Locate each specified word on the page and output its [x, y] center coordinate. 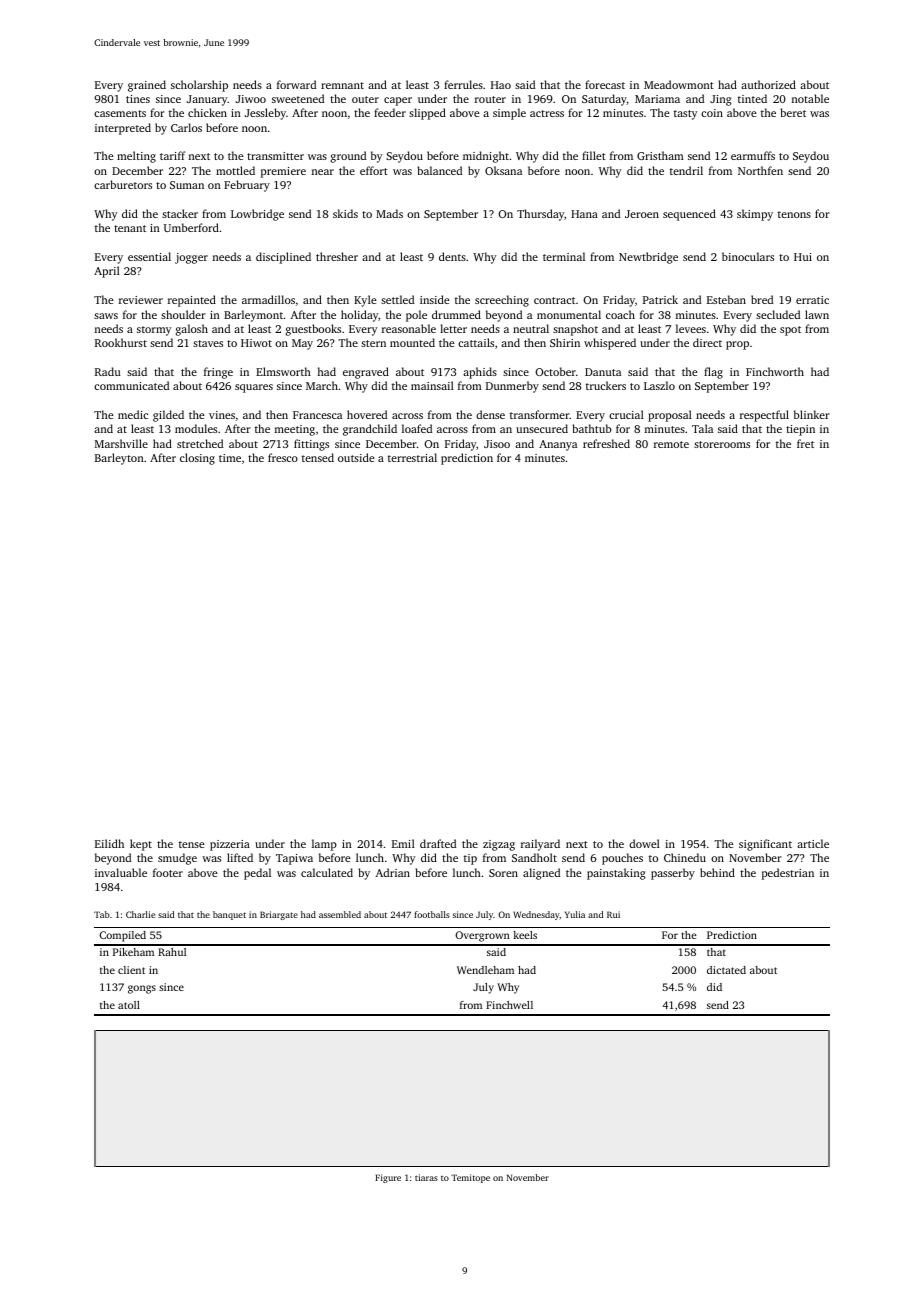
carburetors [123, 184]
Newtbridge [648, 258]
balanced [440, 170]
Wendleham [485, 970]
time [230, 458]
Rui [613, 914]
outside [356, 457]
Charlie [140, 914]
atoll [129, 1005]
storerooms [722, 444]
